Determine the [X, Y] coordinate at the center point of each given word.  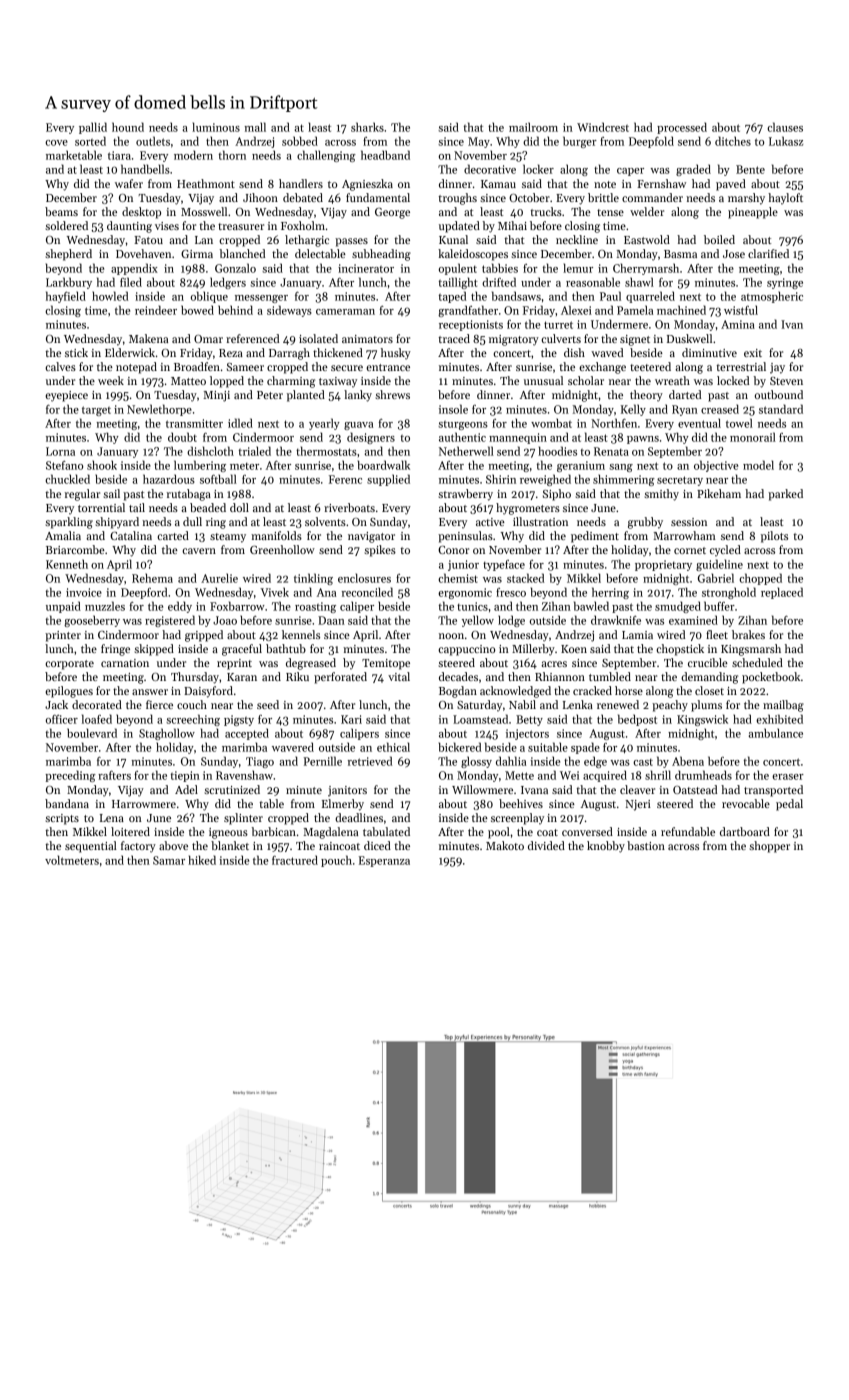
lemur [578, 268]
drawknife [616, 620]
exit [753, 353]
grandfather [468, 311]
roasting [315, 607]
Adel [186, 789]
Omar [208, 339]
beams [61, 211]
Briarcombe [75, 549]
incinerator [366, 268]
